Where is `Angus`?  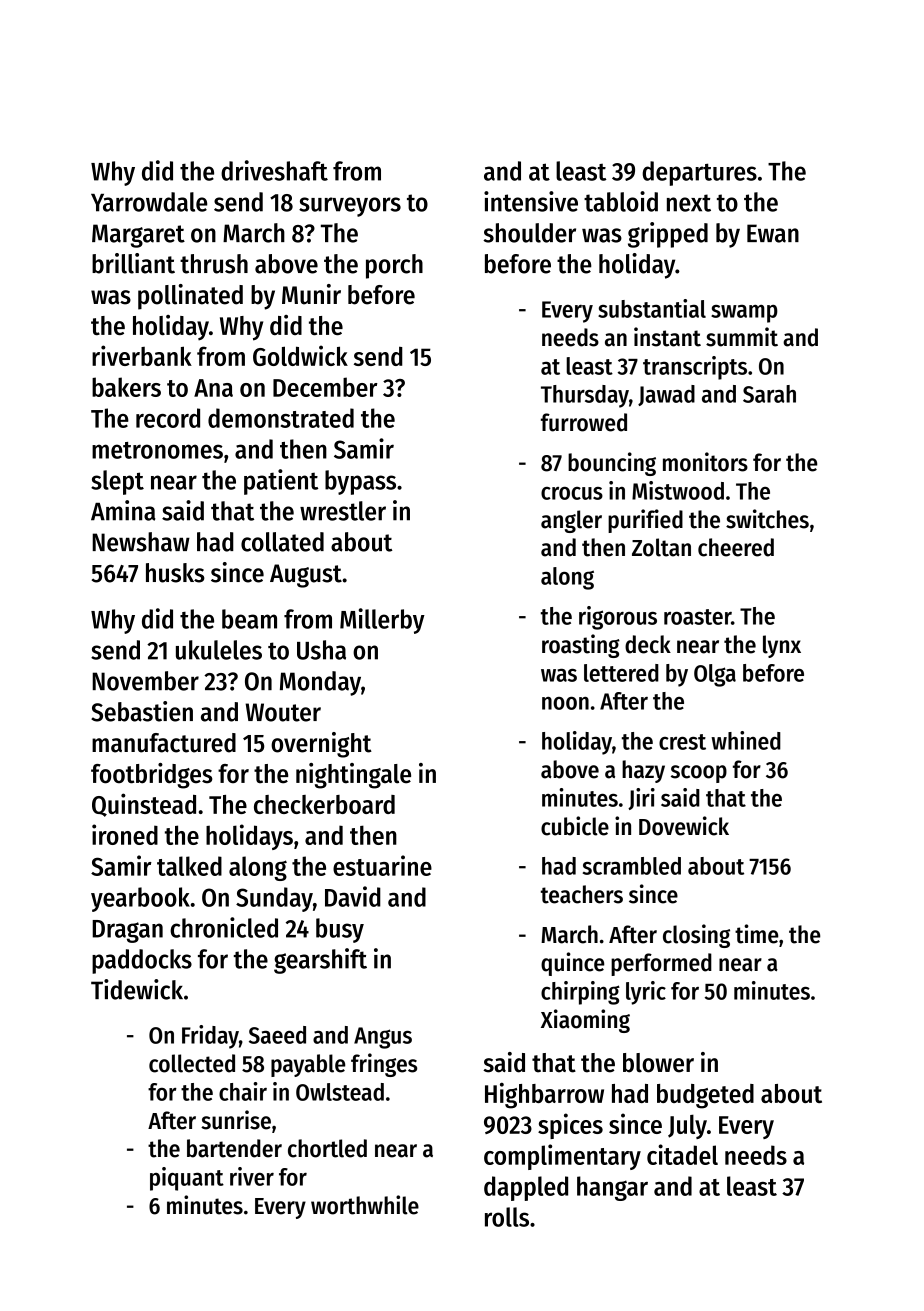 Angus is located at coordinates (383, 1038).
